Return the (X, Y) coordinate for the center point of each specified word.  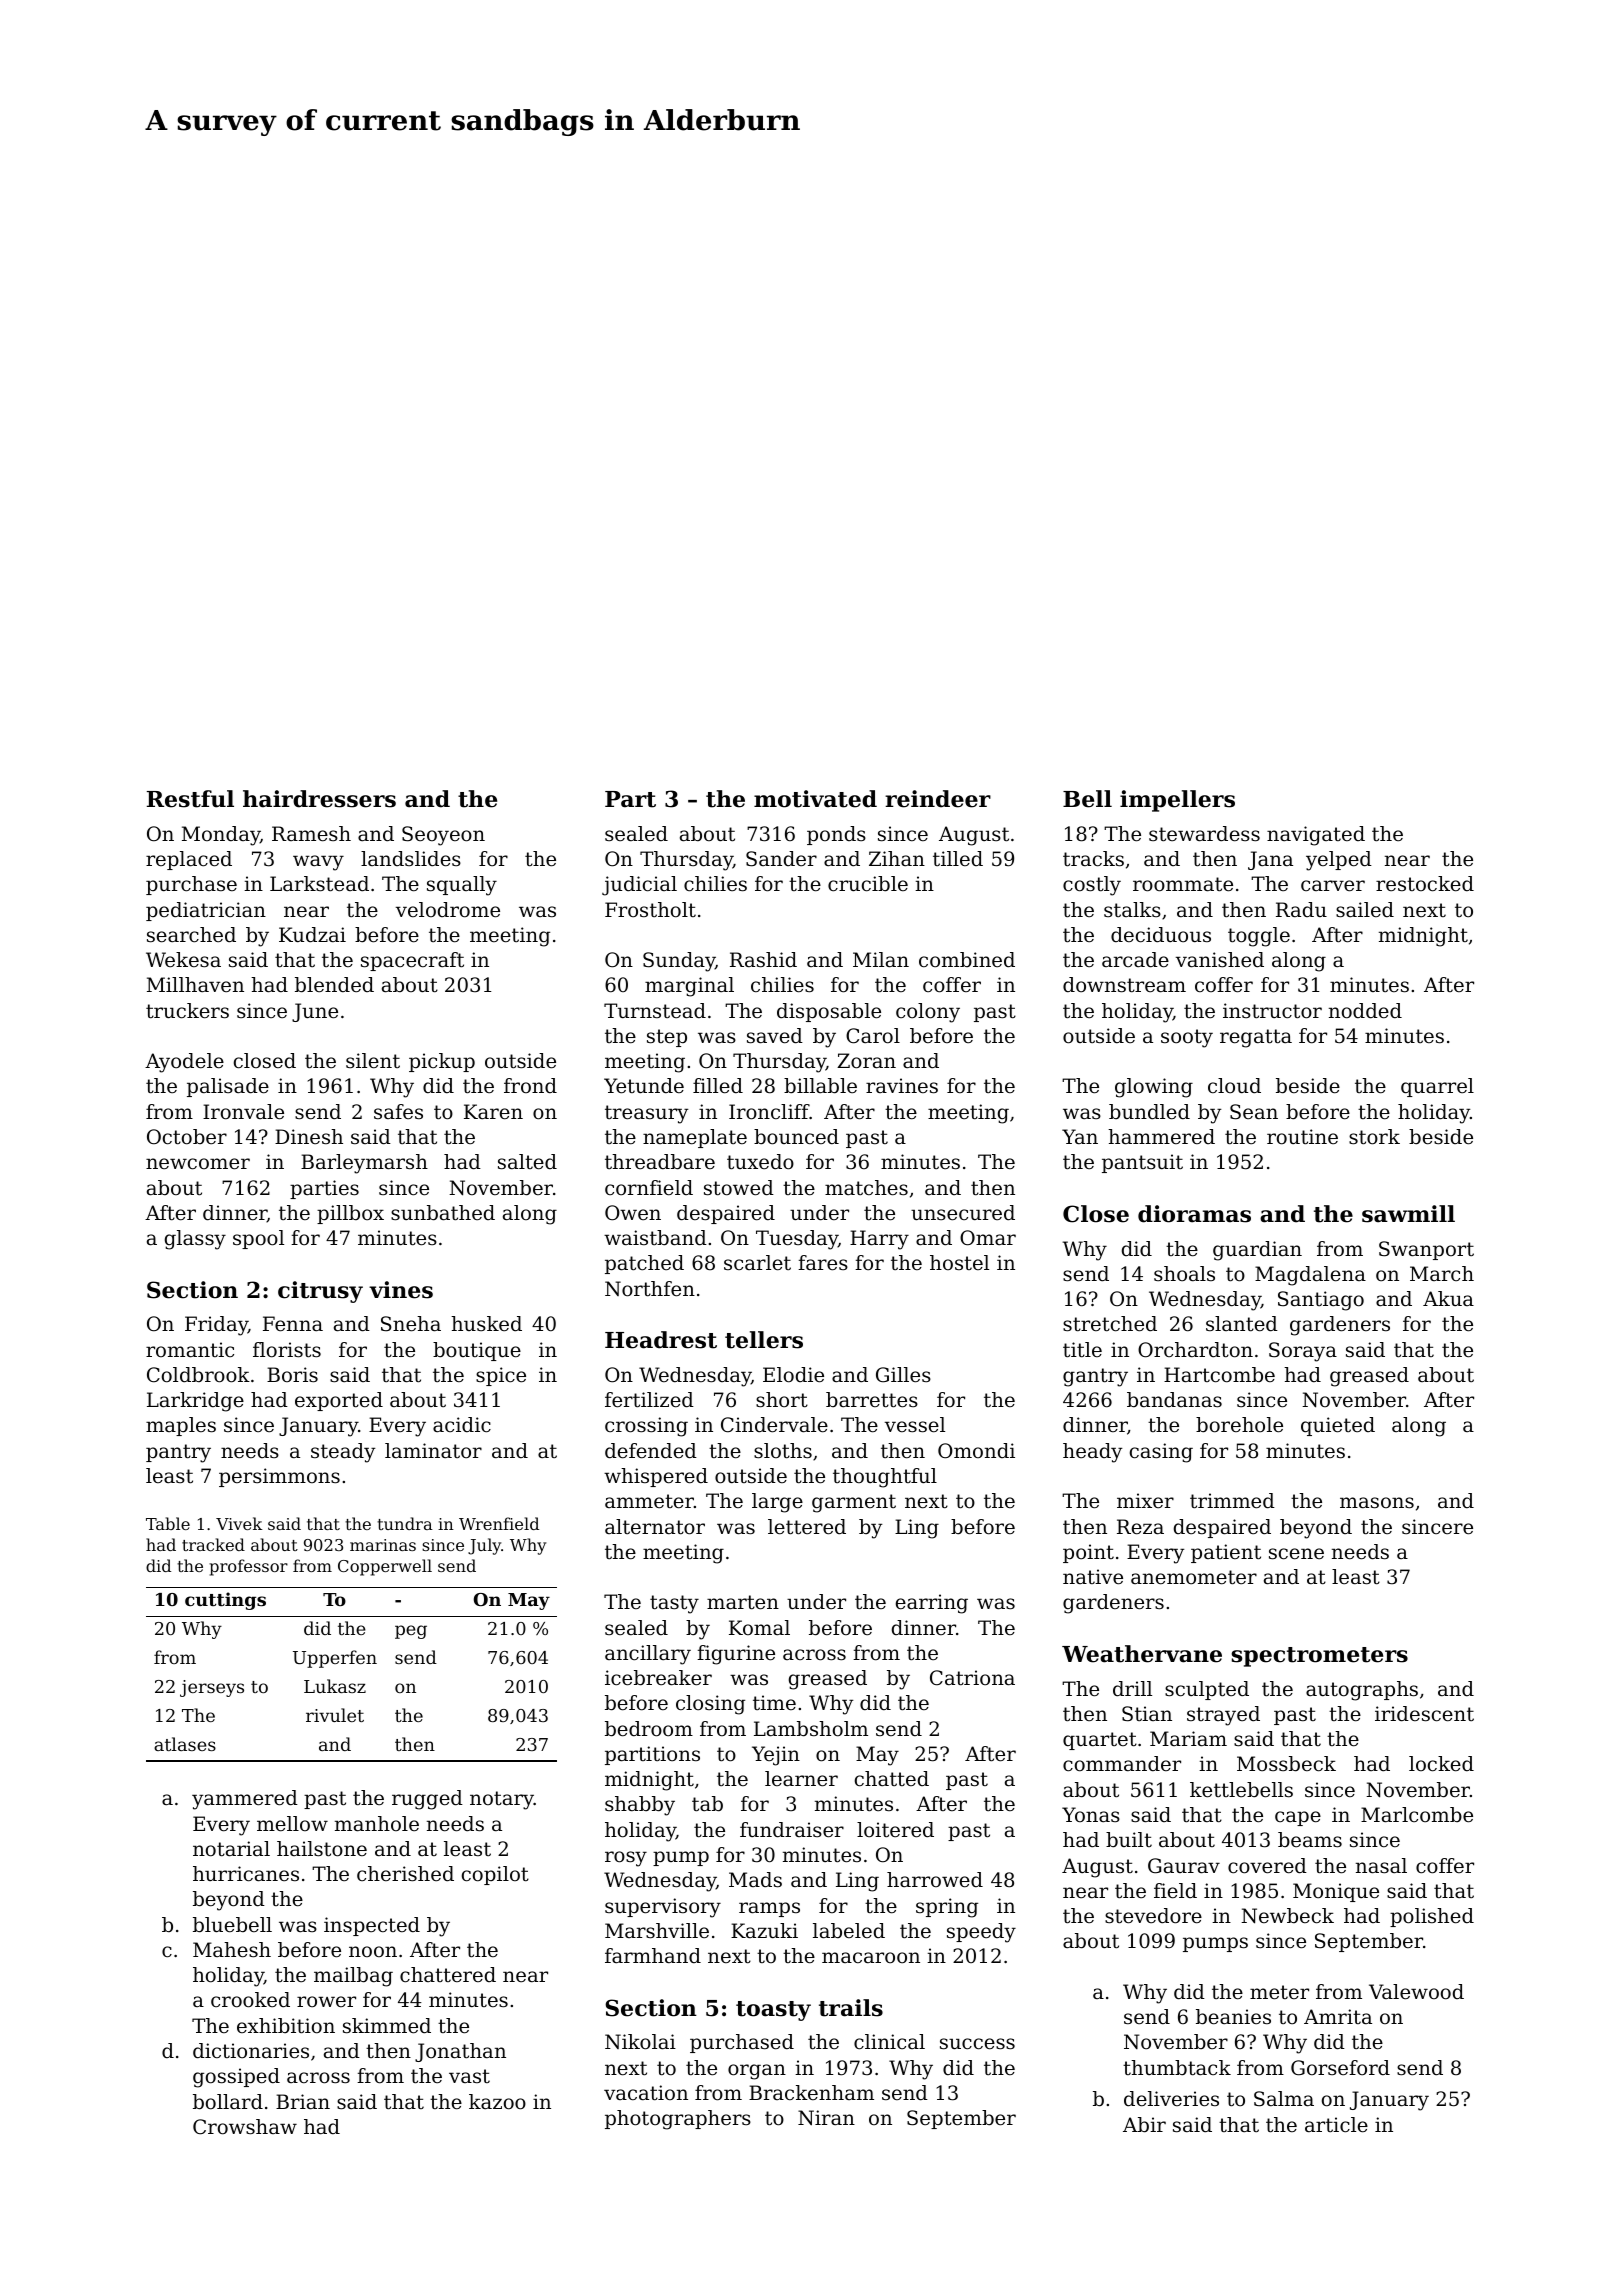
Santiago (1321, 1301)
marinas (383, 1545)
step (667, 1038)
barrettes (872, 1400)
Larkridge (195, 1402)
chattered (448, 1975)
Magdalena (1310, 1276)
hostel (959, 1262)
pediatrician (206, 911)
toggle (1259, 937)
